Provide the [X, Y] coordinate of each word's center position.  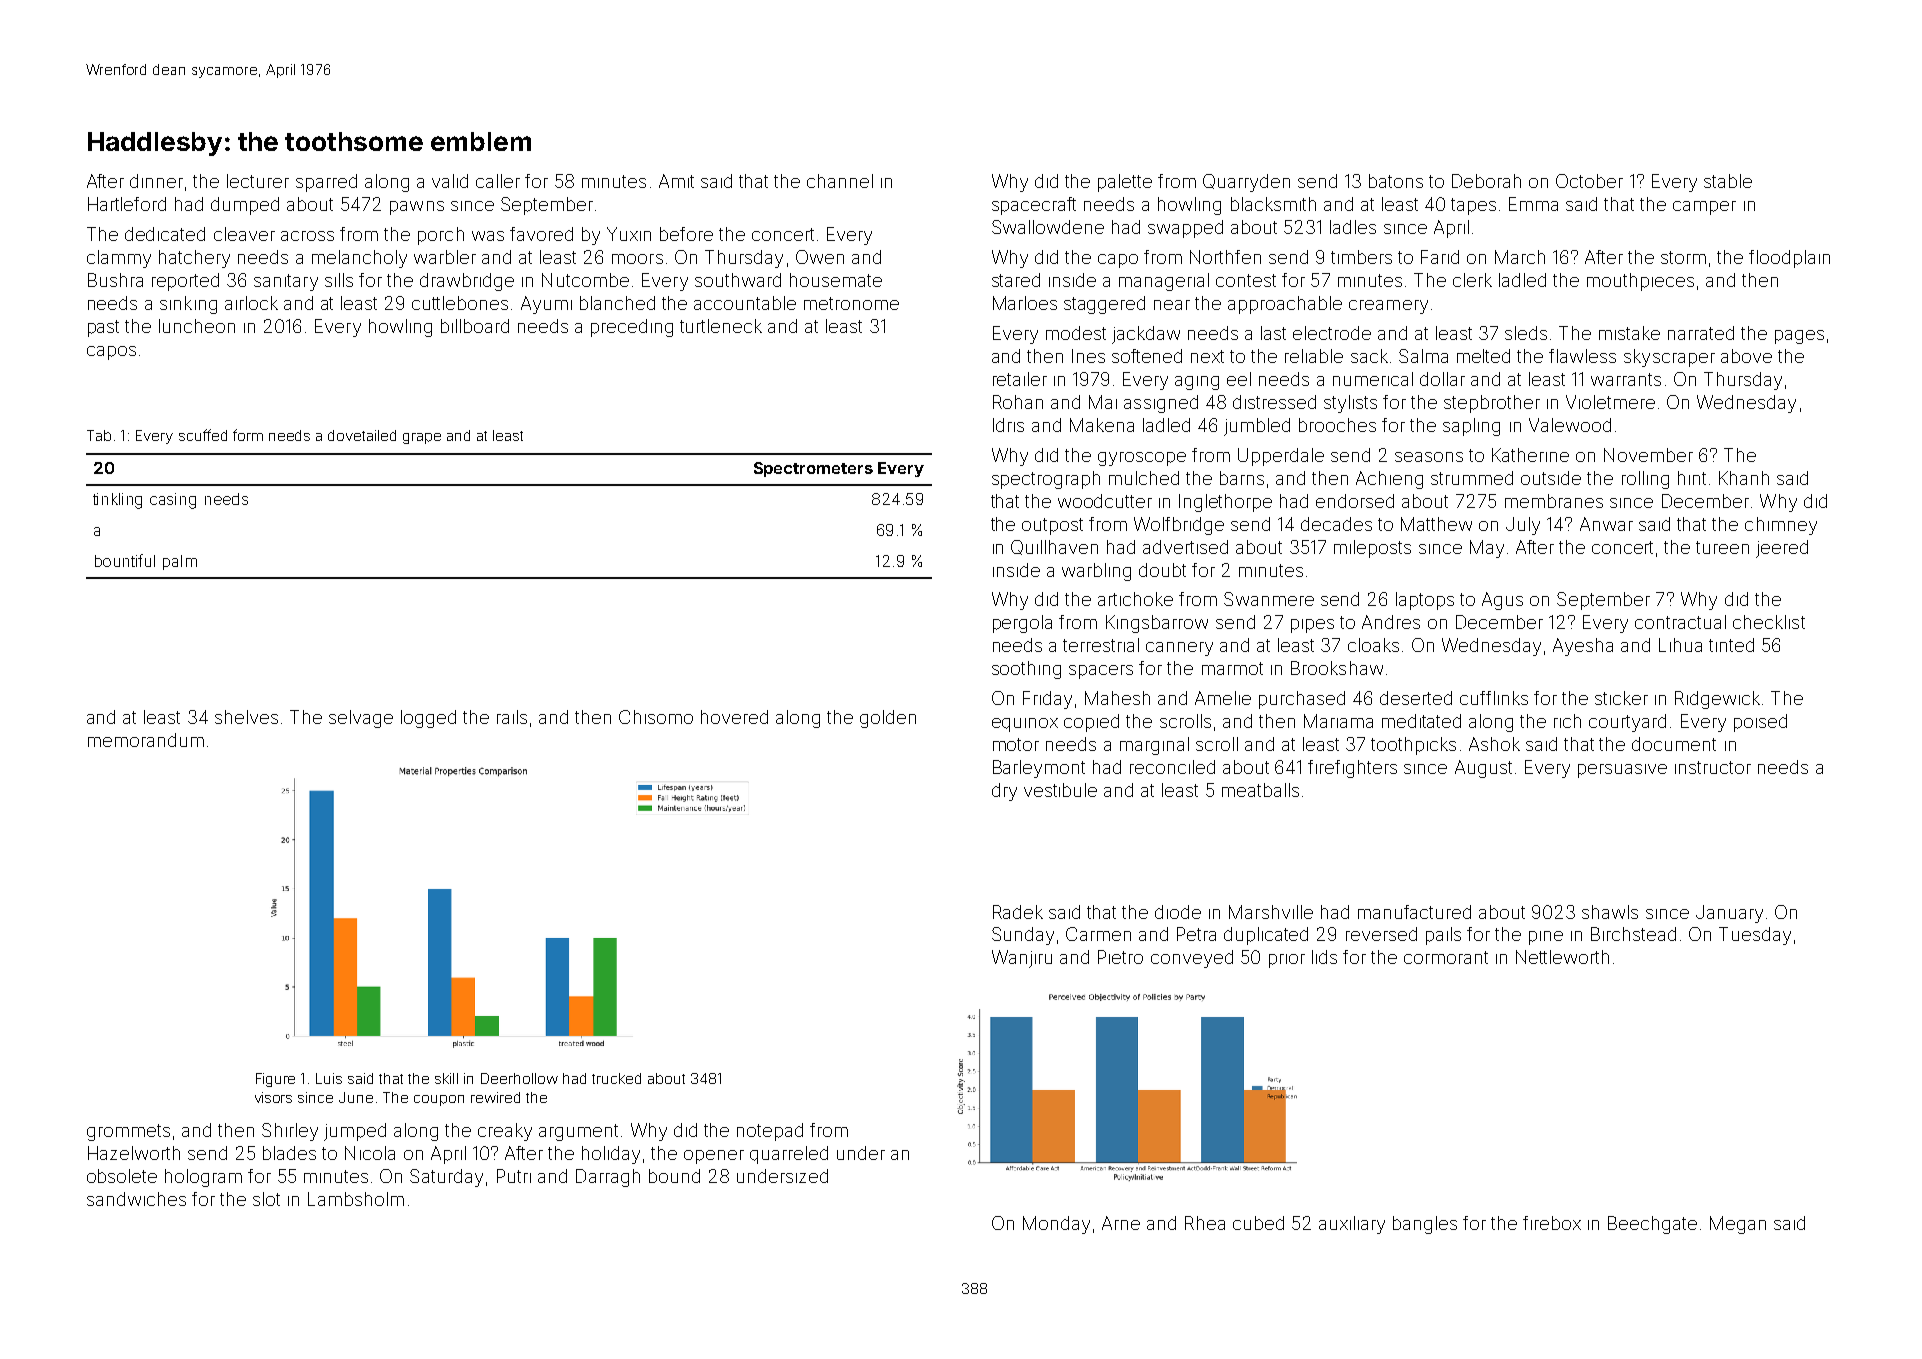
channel [840, 181]
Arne [1121, 1223]
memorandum [146, 740]
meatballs [1260, 790]
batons [1396, 181]
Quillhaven [1054, 547]
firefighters [1352, 769]
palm [180, 562]
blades [289, 1153]
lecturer [258, 181]
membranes [1554, 501]
